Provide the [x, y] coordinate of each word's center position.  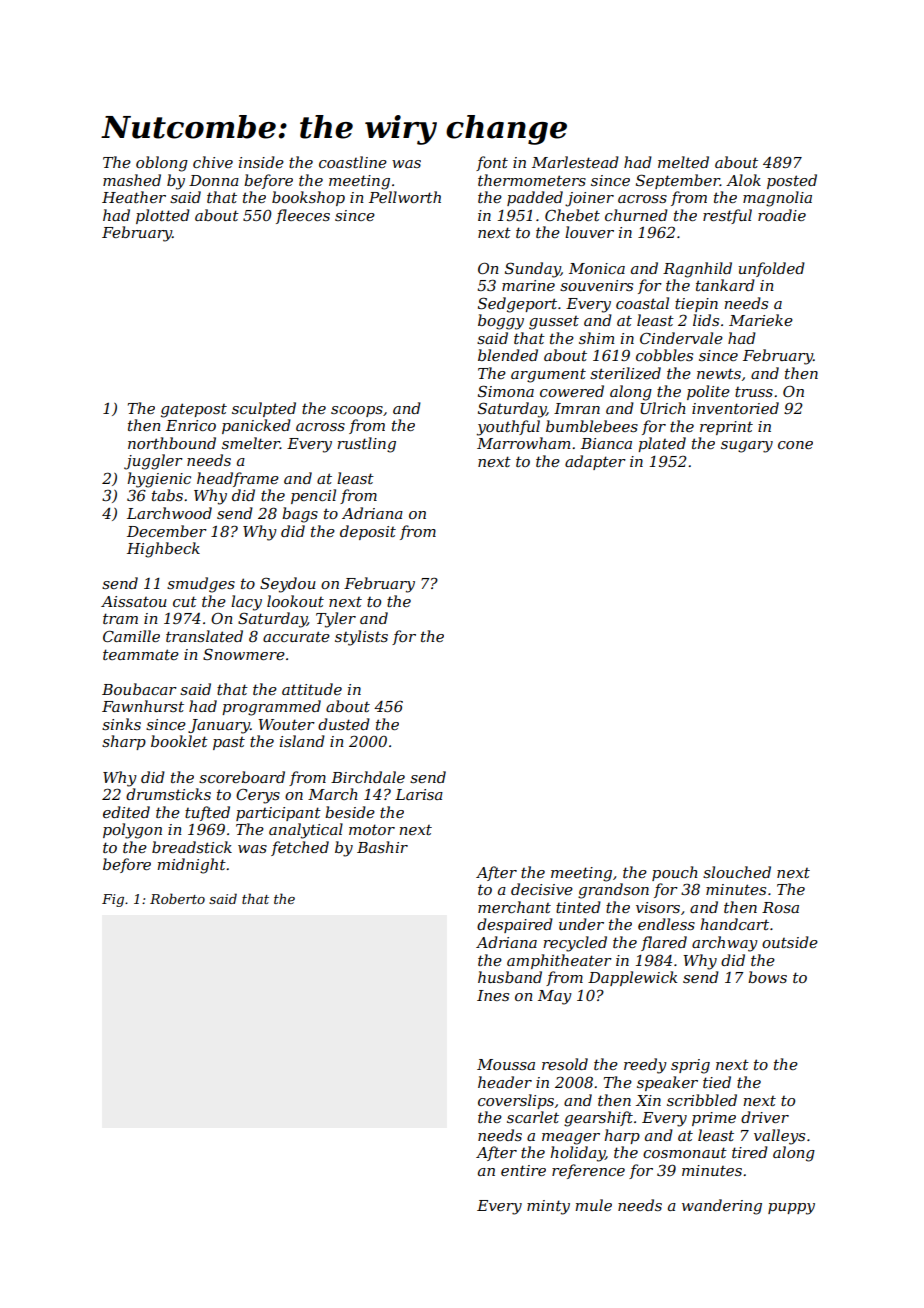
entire [523, 1170]
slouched [737, 872]
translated [204, 636]
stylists [361, 638]
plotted [163, 216]
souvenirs [596, 285]
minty [548, 1207]
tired [750, 1152]
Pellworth [405, 197]
